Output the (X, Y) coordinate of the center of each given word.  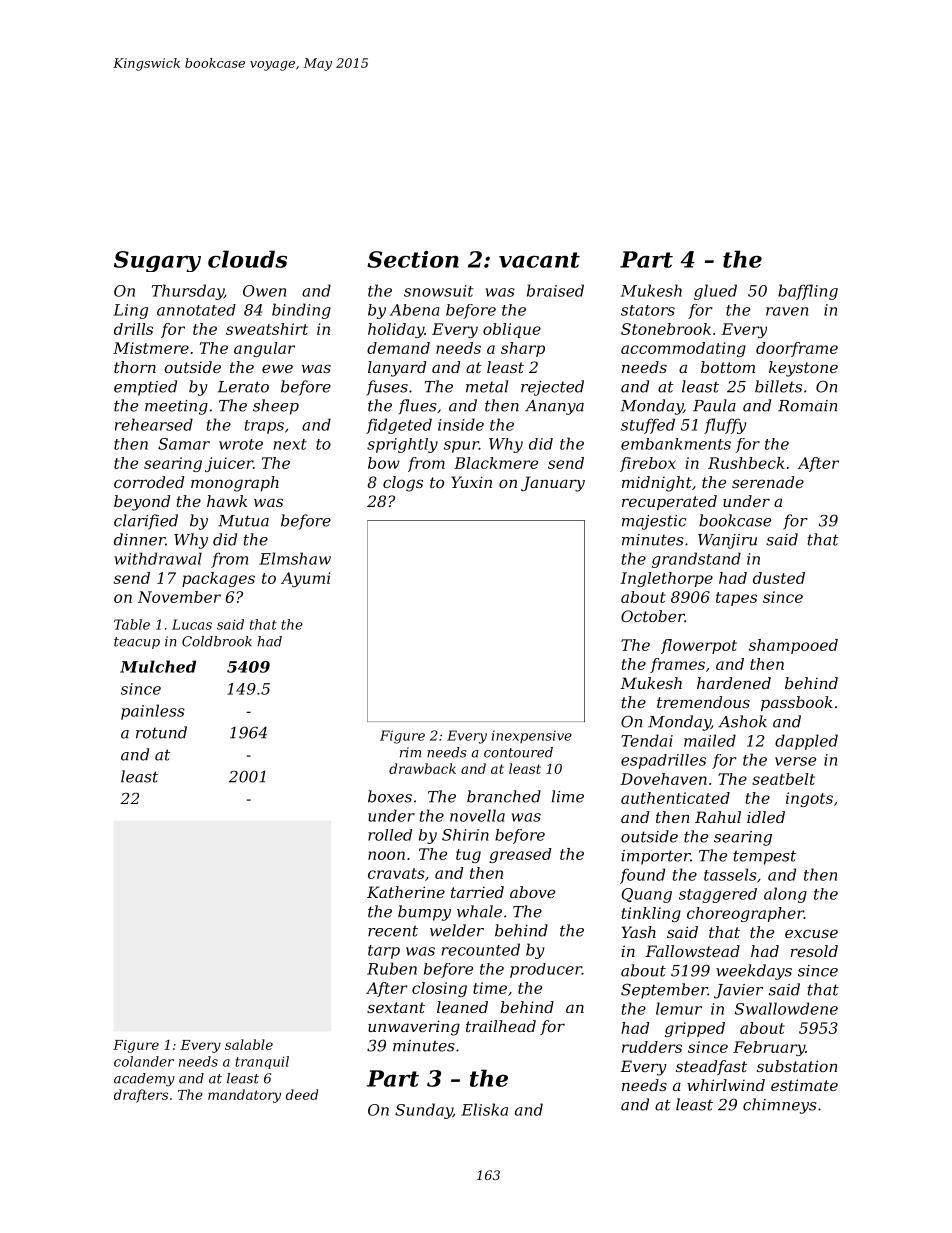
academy (144, 1079)
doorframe (797, 349)
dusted (779, 578)
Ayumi (305, 579)
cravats (396, 873)
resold (814, 951)
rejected (552, 388)
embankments (676, 444)
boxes (390, 796)
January (553, 484)
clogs (403, 484)
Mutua (243, 521)
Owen (264, 291)
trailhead (501, 1026)
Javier (738, 991)
